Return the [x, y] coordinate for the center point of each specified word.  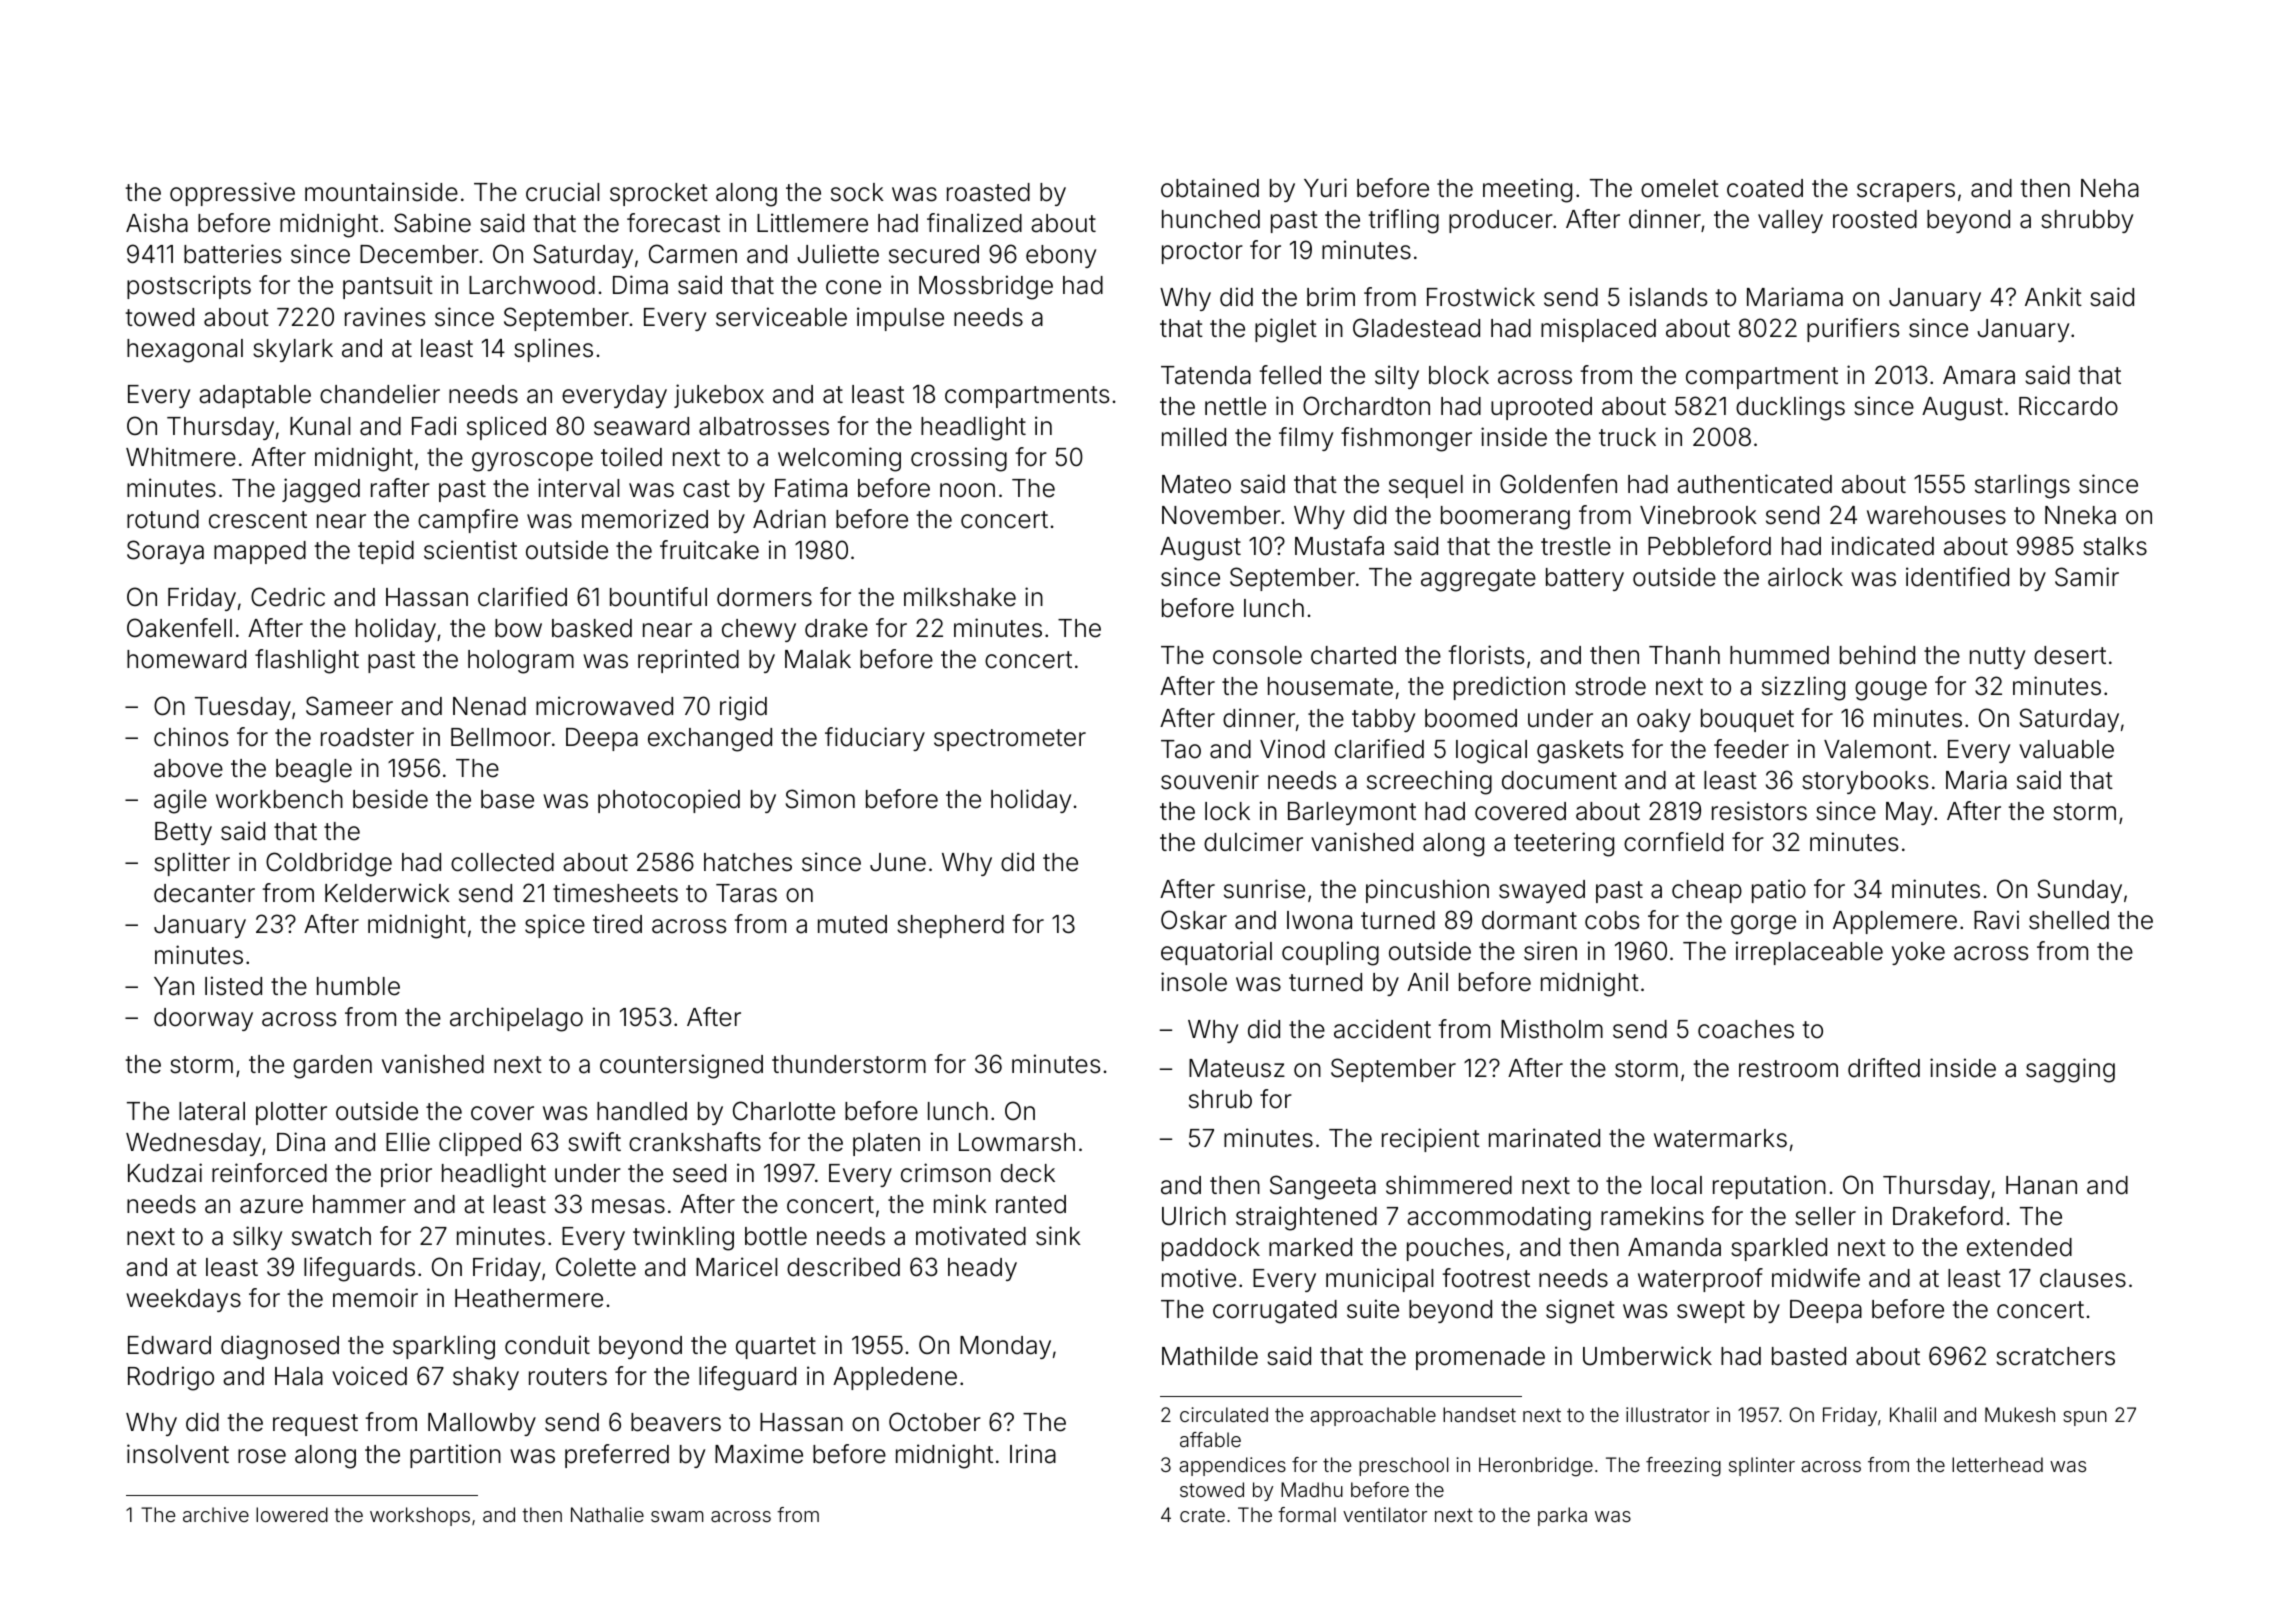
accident [1382, 1029]
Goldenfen [1558, 484]
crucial [562, 192]
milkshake [960, 597]
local [1677, 1185]
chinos [191, 737]
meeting [1527, 190]
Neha [2110, 188]
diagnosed [280, 1347]
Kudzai [165, 1173]
